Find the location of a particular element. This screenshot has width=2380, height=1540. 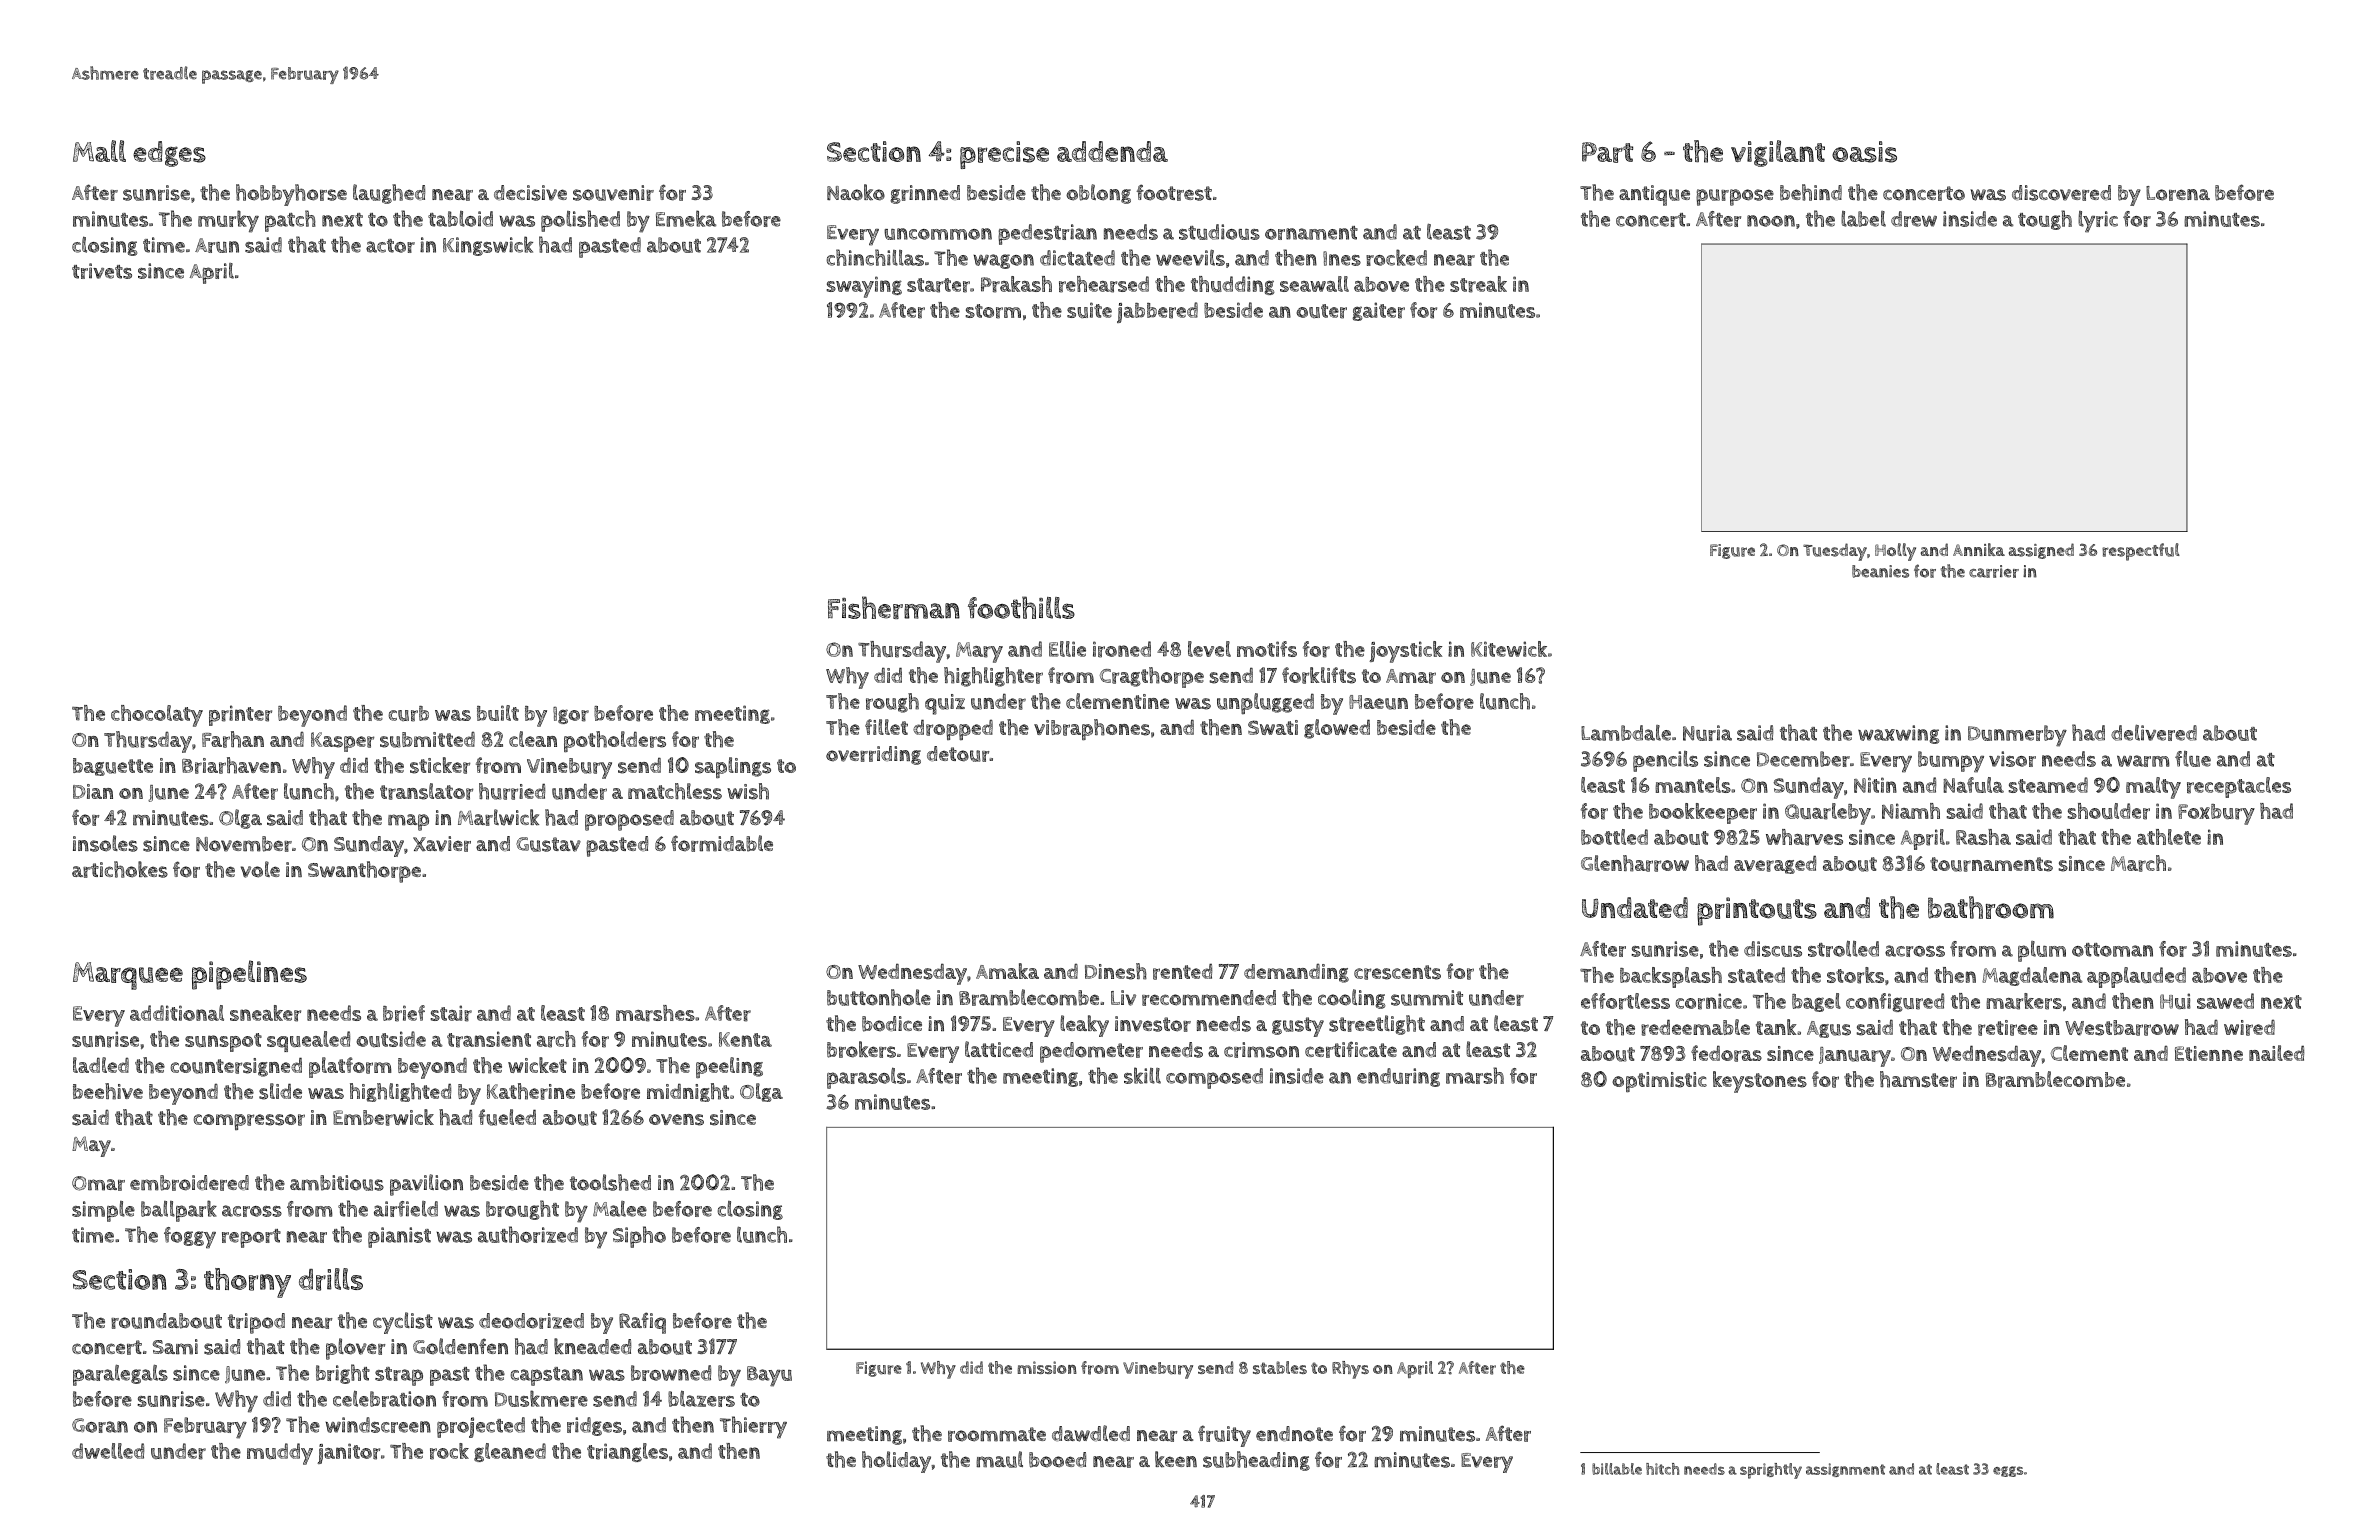

keystones is located at coordinates (1760, 1082).
